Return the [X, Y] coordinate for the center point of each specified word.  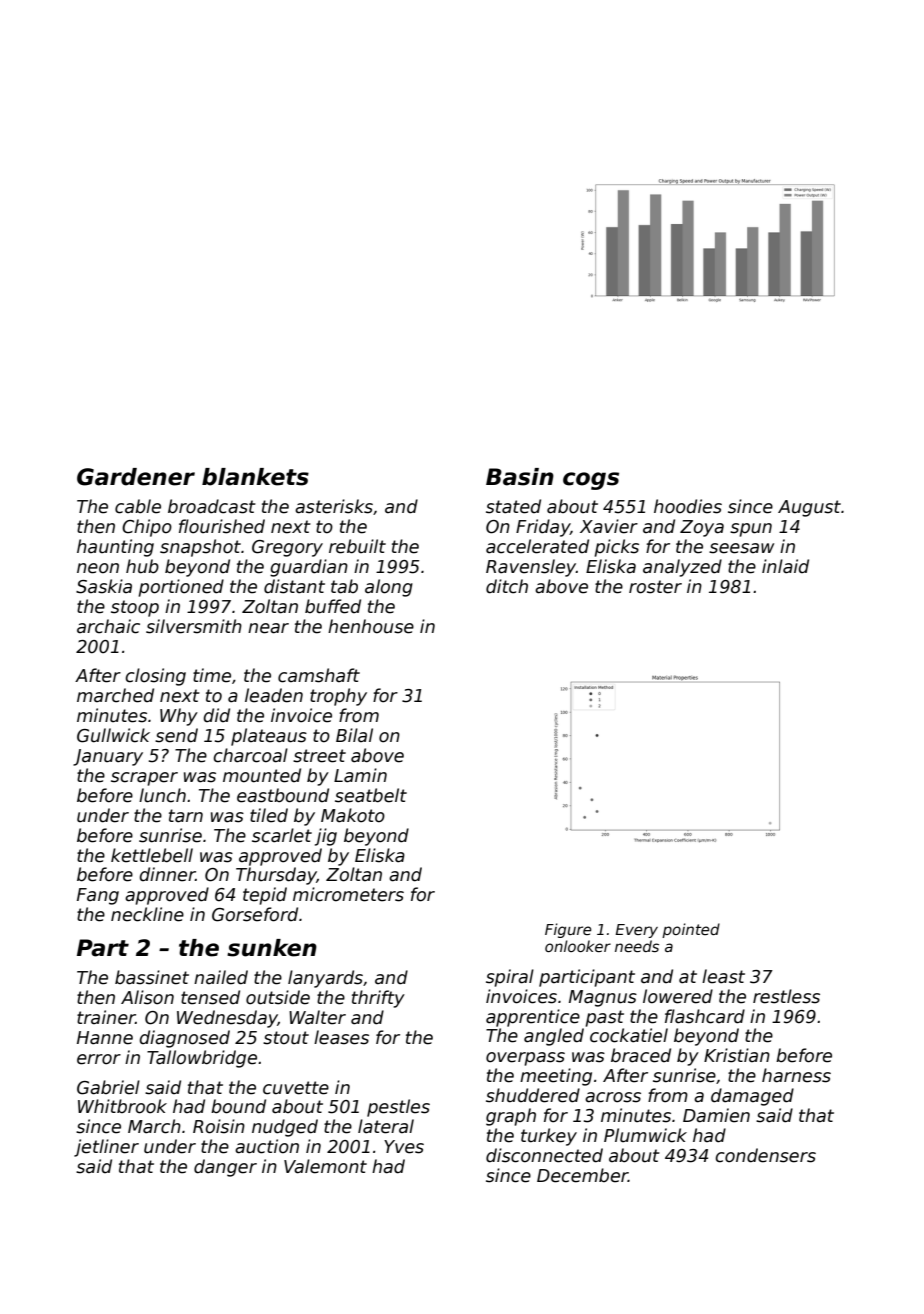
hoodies [688, 506]
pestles [398, 1108]
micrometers [348, 894]
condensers [765, 1155]
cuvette [296, 1088]
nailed [221, 977]
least [723, 976]
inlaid [785, 566]
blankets [255, 477]
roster [655, 587]
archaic [108, 626]
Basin [520, 477]
